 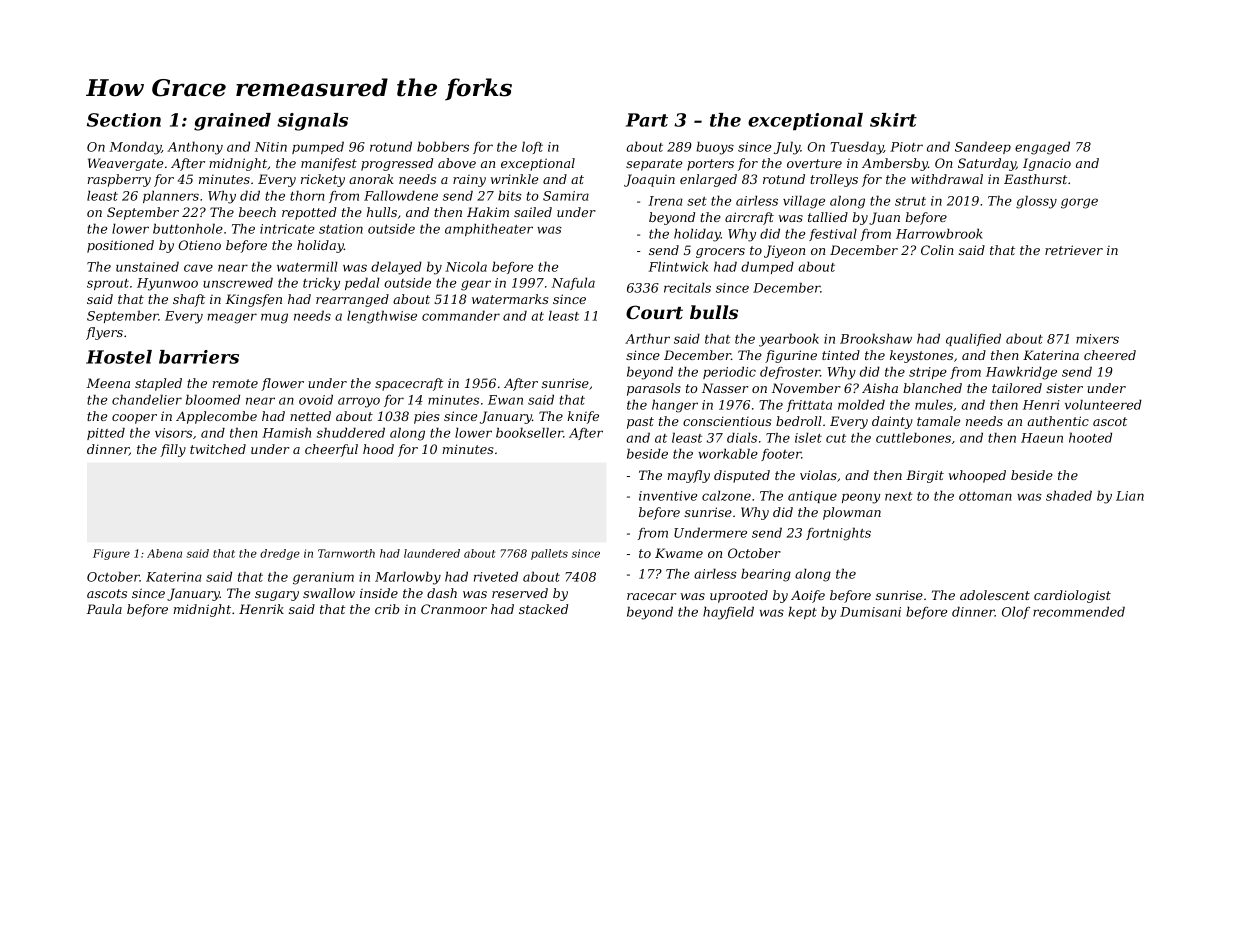 What do you see at coordinates (312, 122) in the document?
I see `signals` at bounding box center [312, 122].
